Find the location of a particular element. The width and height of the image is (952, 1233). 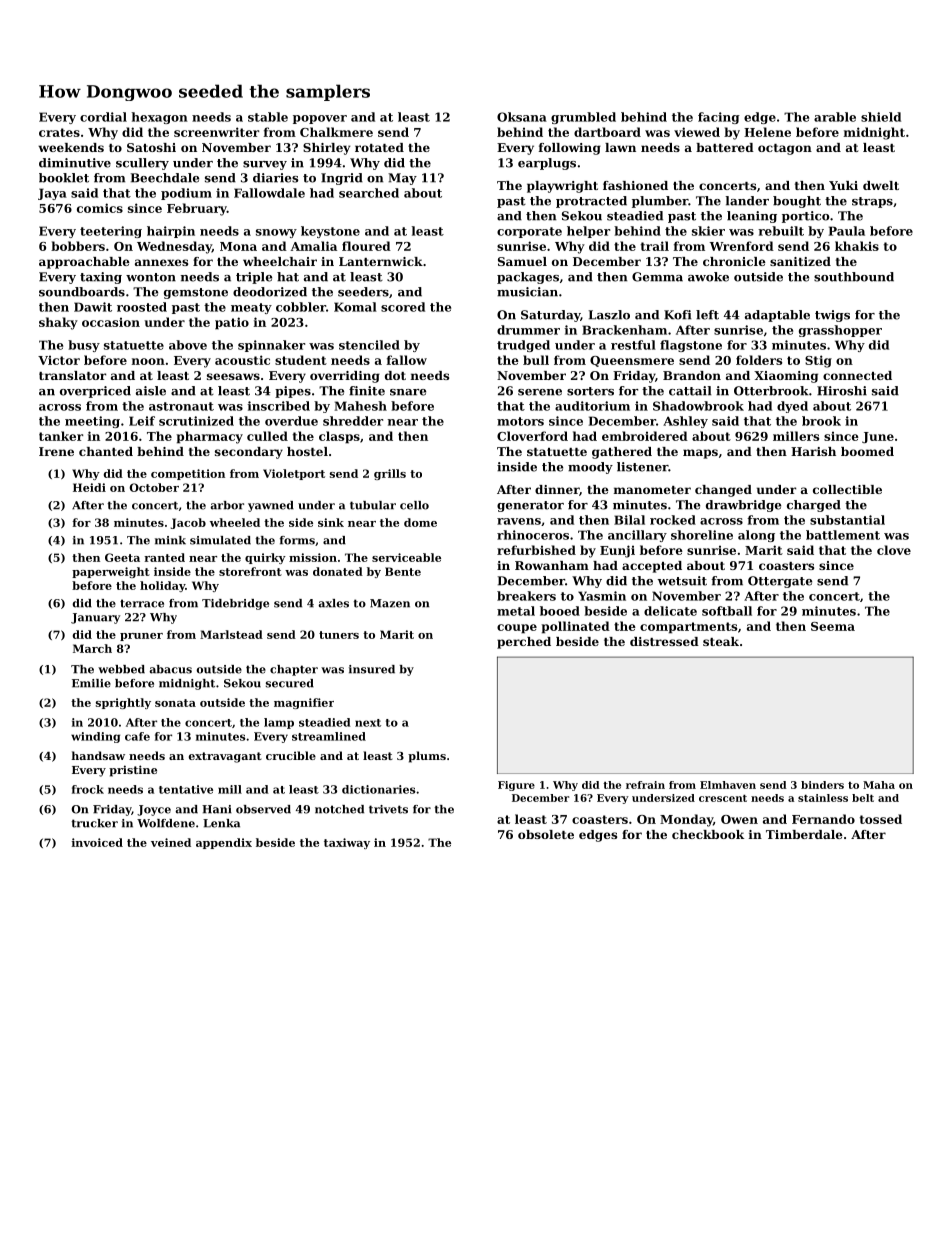

ranted is located at coordinates (164, 557).
